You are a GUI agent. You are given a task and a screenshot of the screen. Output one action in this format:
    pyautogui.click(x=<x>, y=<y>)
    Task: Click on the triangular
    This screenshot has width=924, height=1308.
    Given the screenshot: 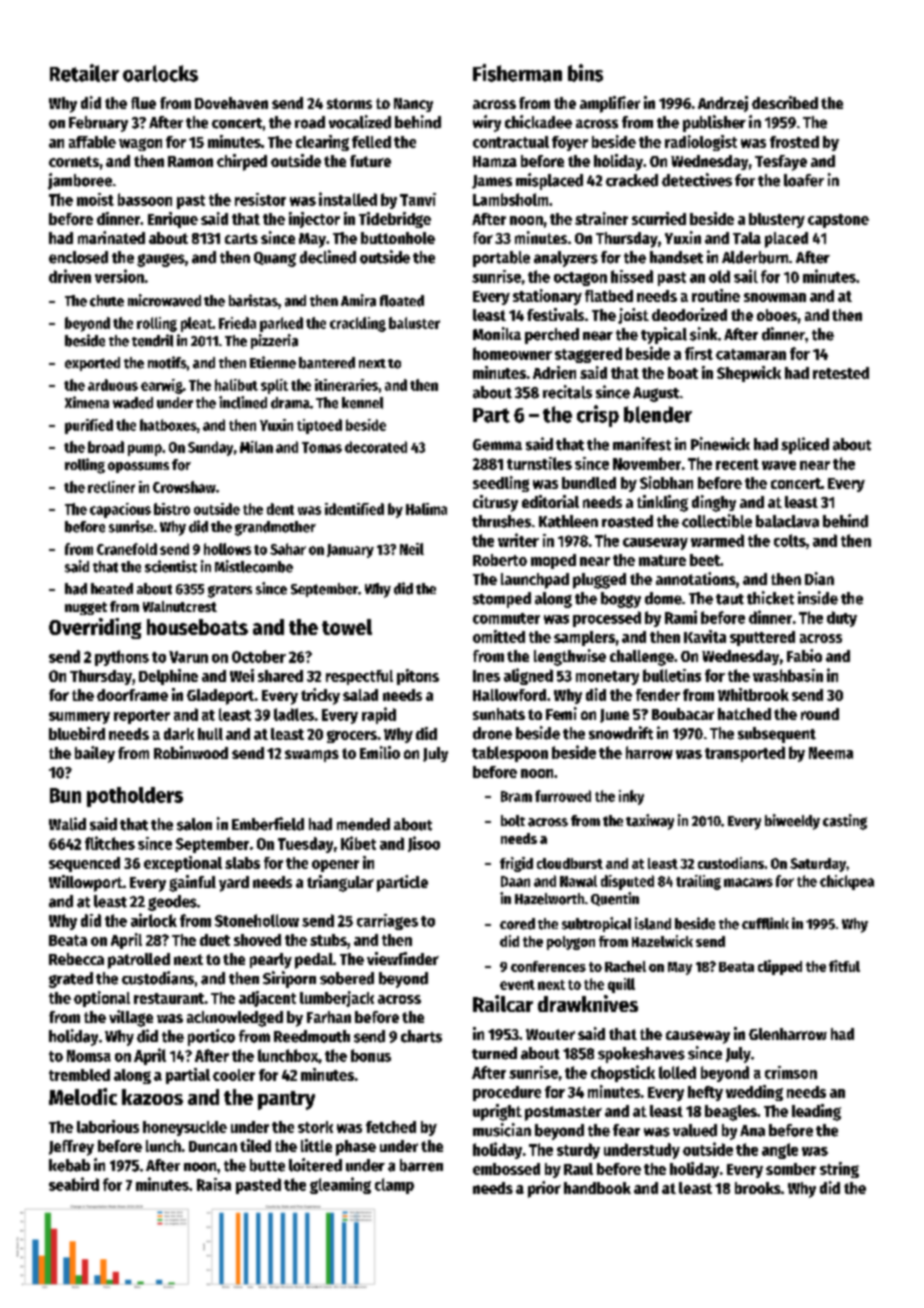 What is the action you would take?
    pyautogui.click(x=340, y=883)
